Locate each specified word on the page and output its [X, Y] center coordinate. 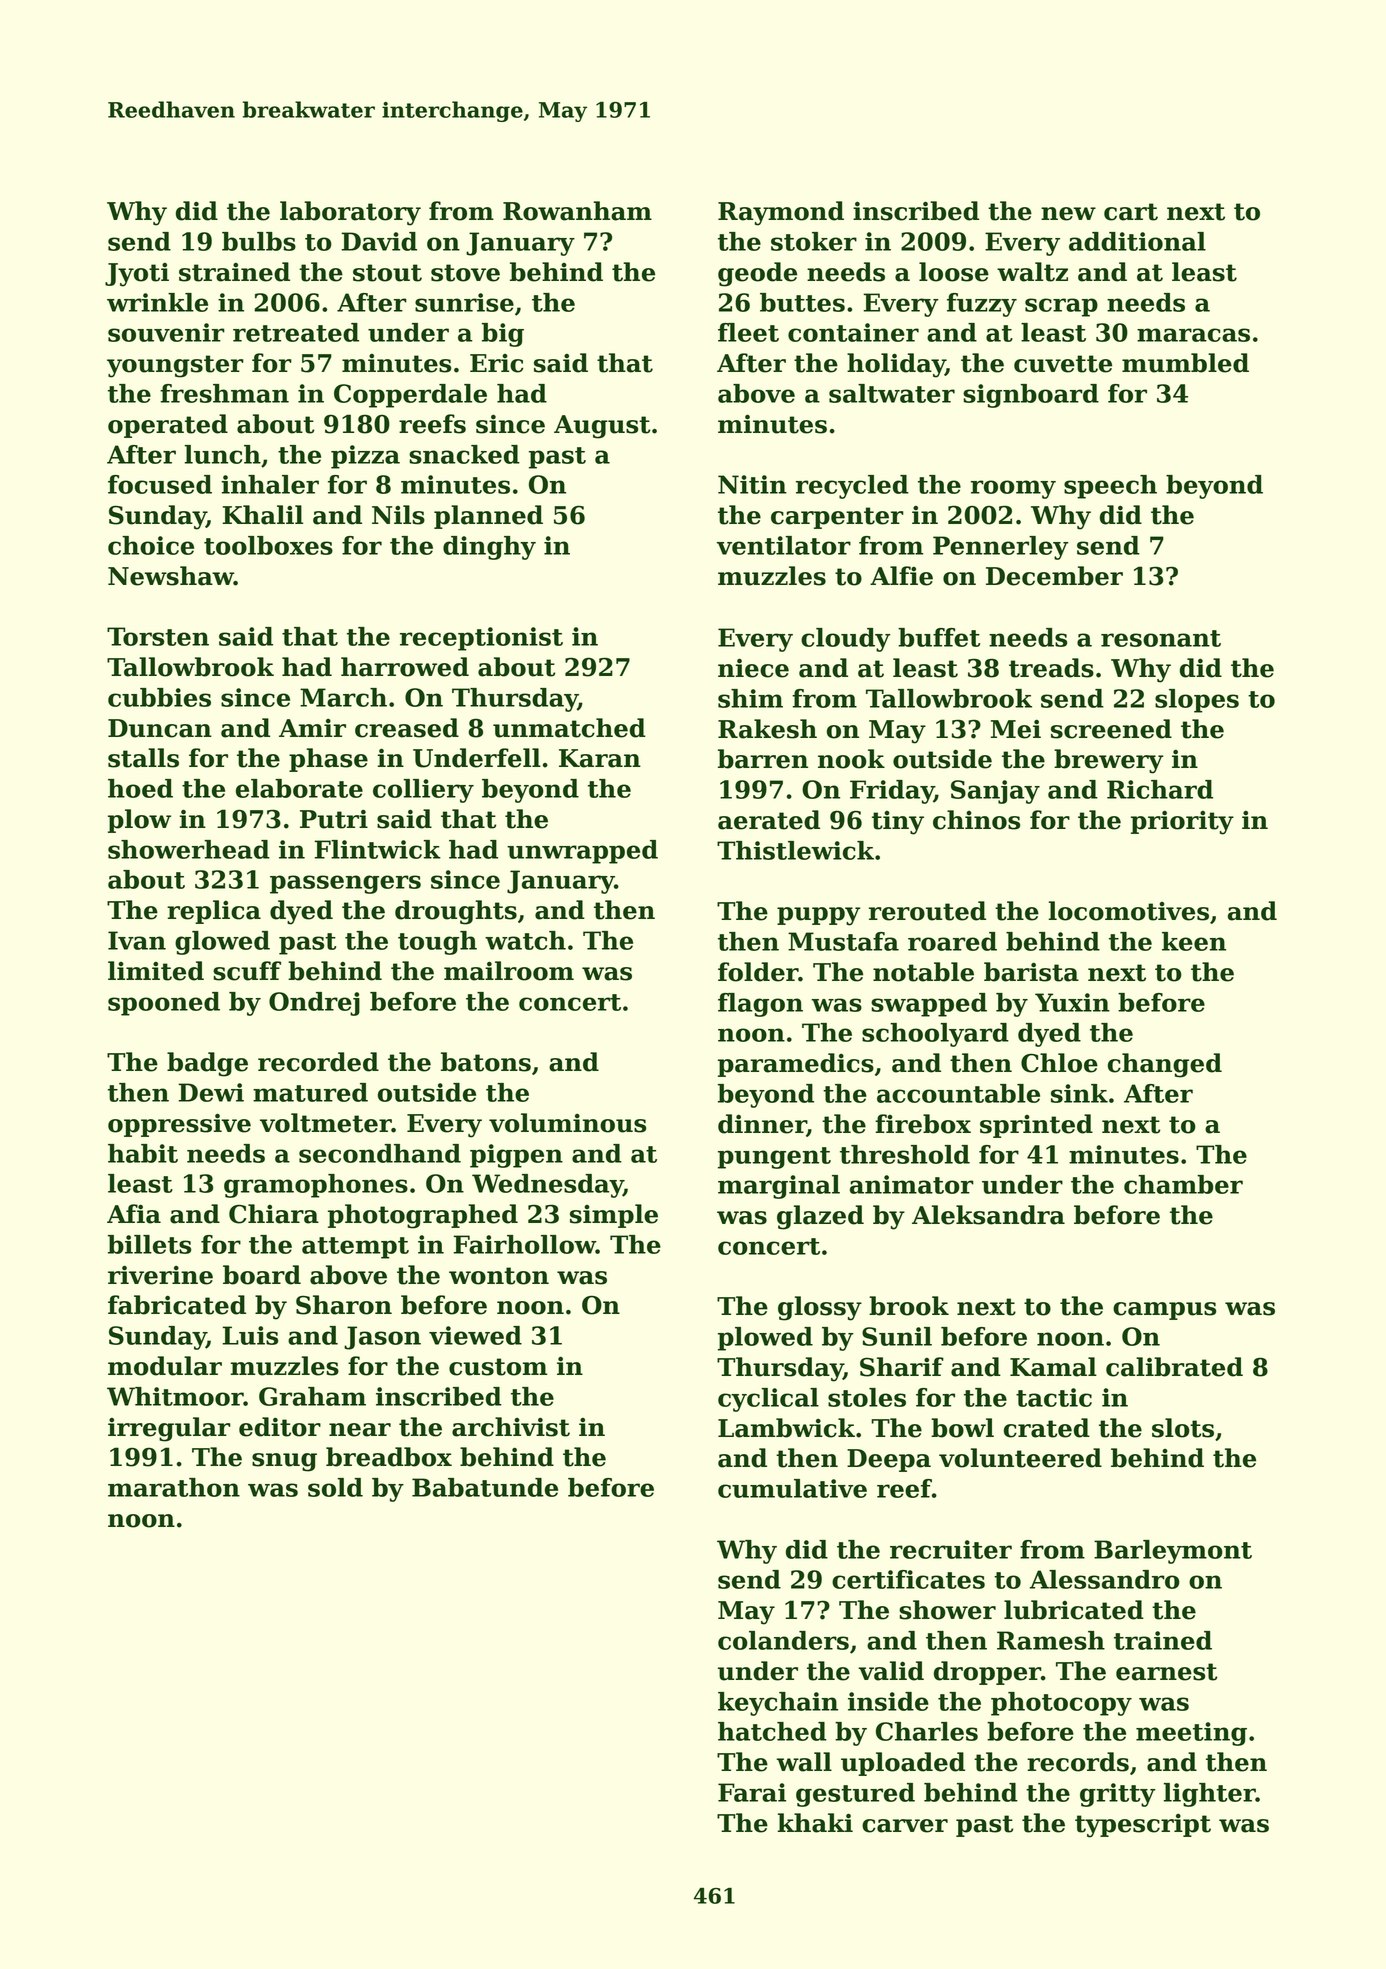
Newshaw [171, 576]
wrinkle [157, 302]
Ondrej [314, 1004]
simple [614, 1216]
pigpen [516, 1156]
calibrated [1174, 1367]
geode [757, 274]
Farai [752, 1792]
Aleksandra [988, 1215]
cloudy [846, 640]
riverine [160, 1275]
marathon [174, 1487]
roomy [1013, 489]
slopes [1197, 701]
